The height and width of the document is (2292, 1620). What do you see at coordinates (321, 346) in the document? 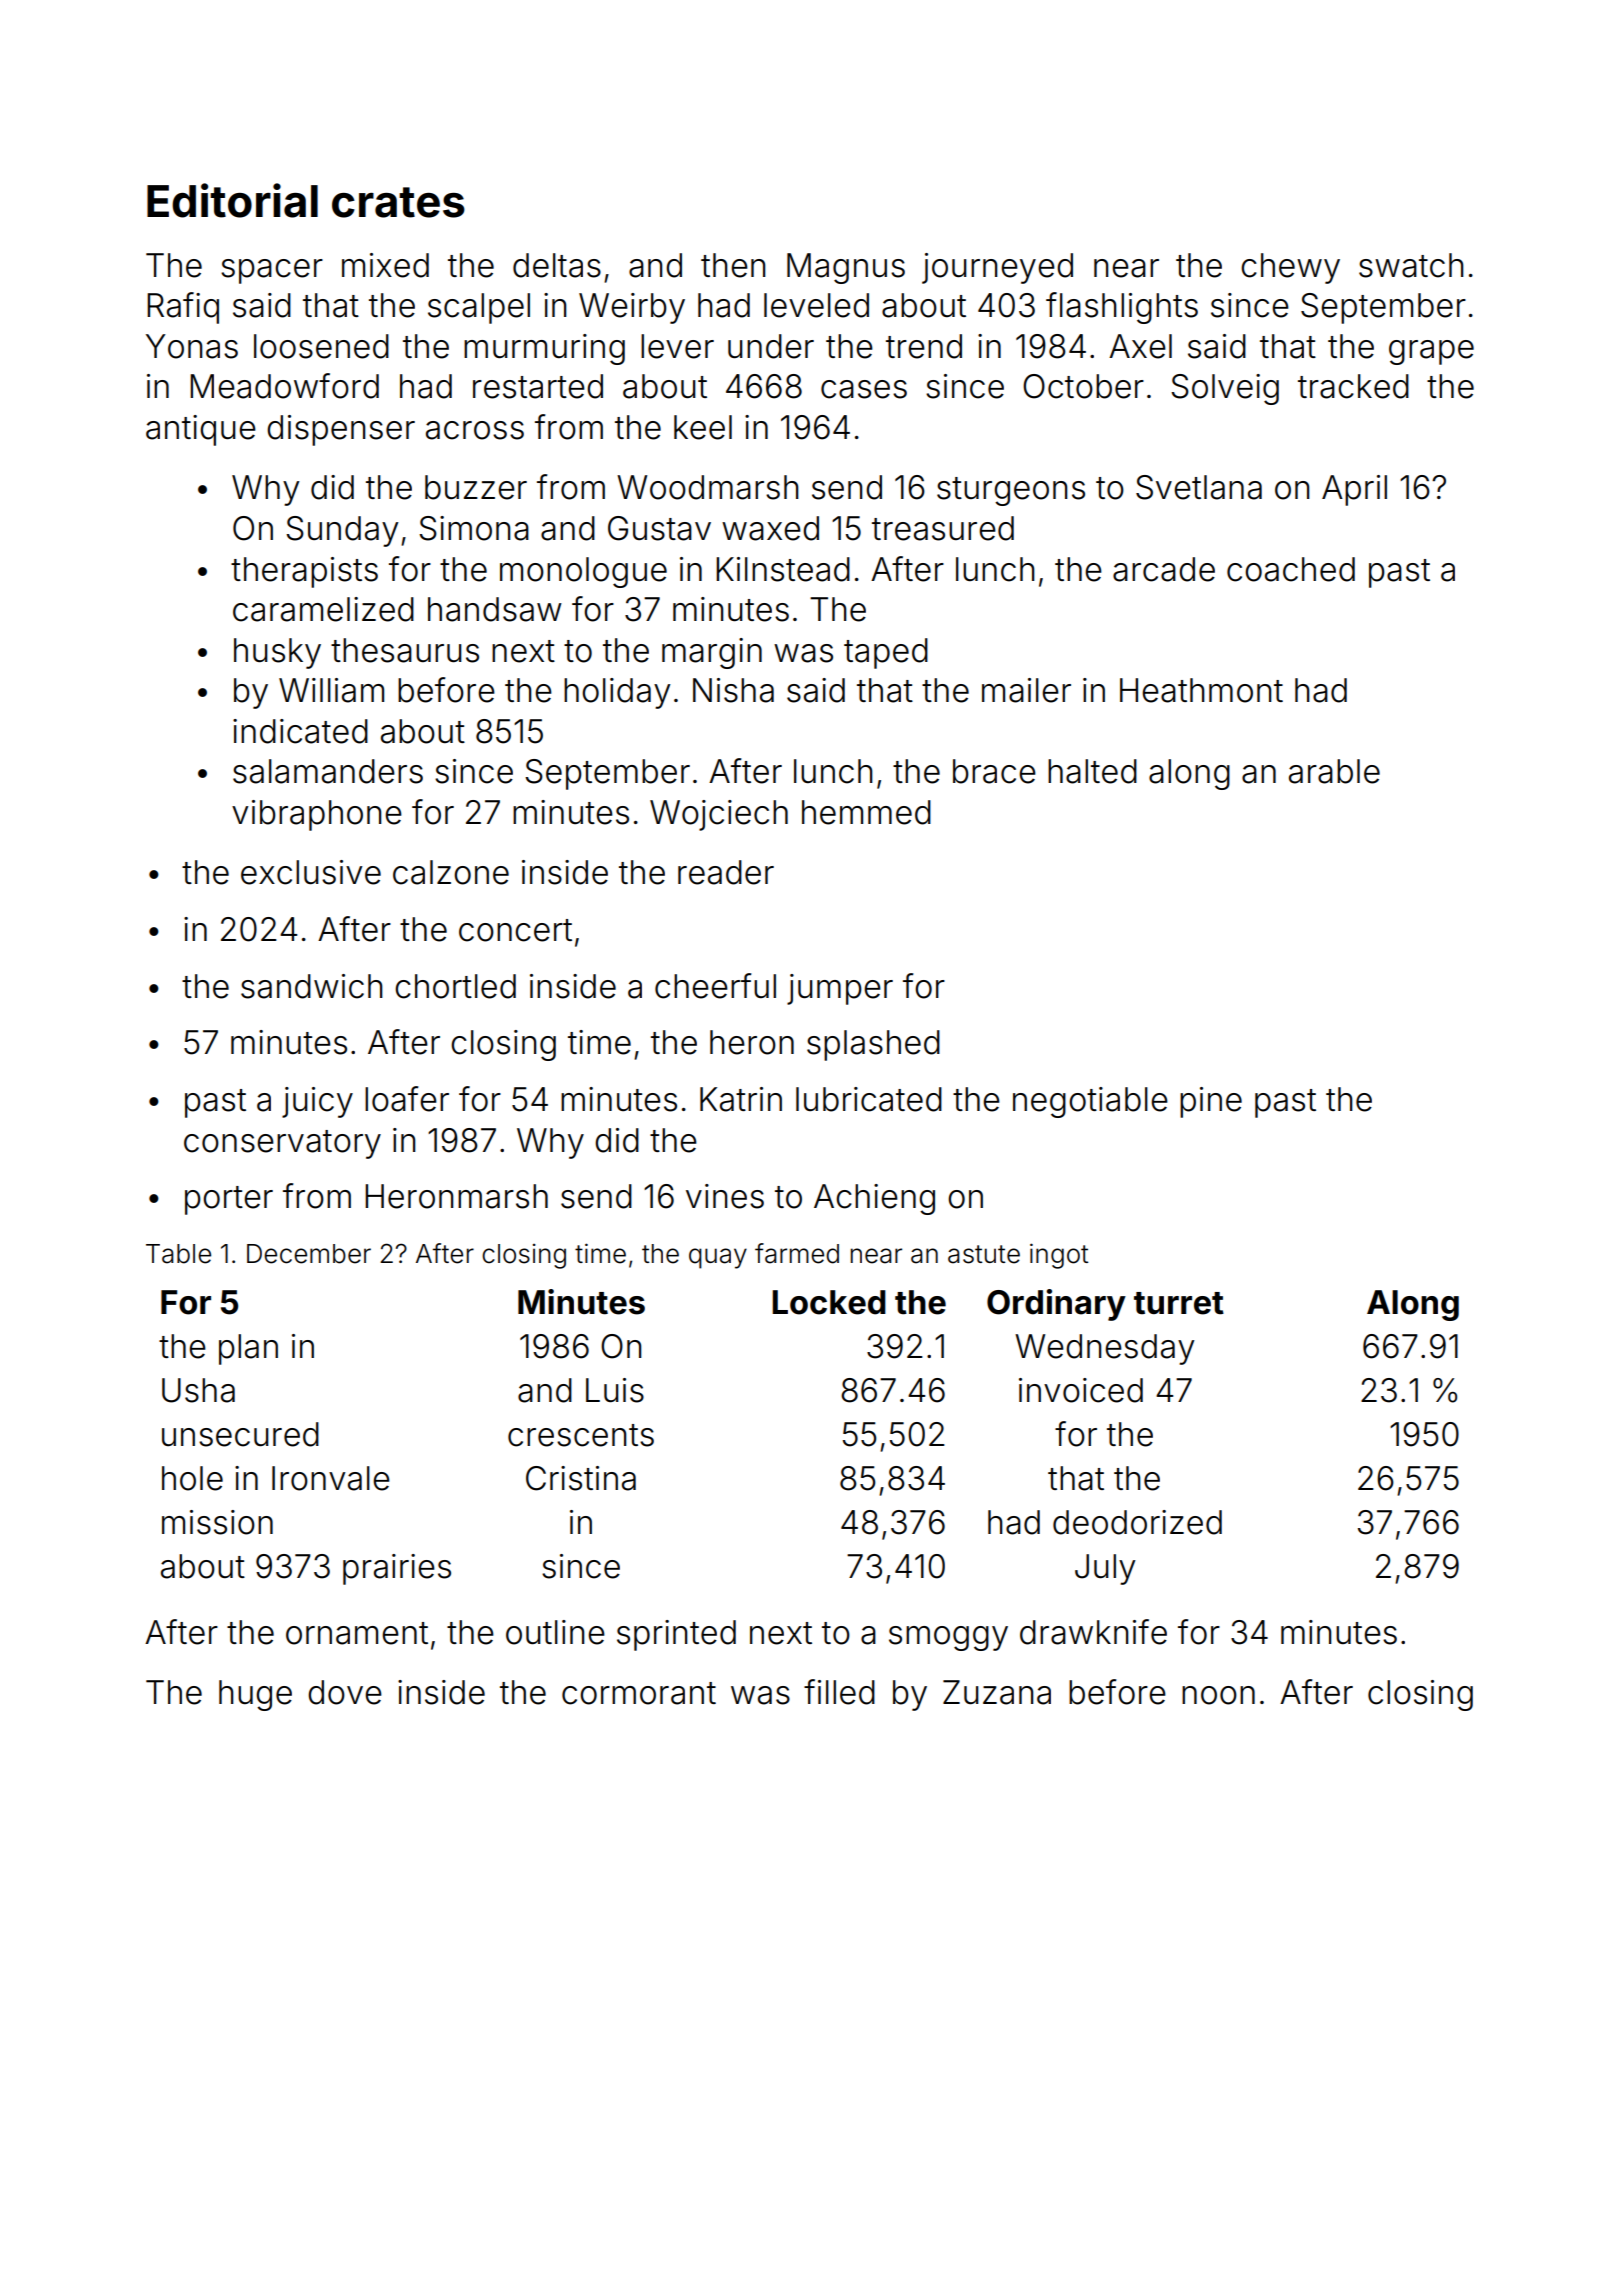
I see `loosened` at bounding box center [321, 346].
